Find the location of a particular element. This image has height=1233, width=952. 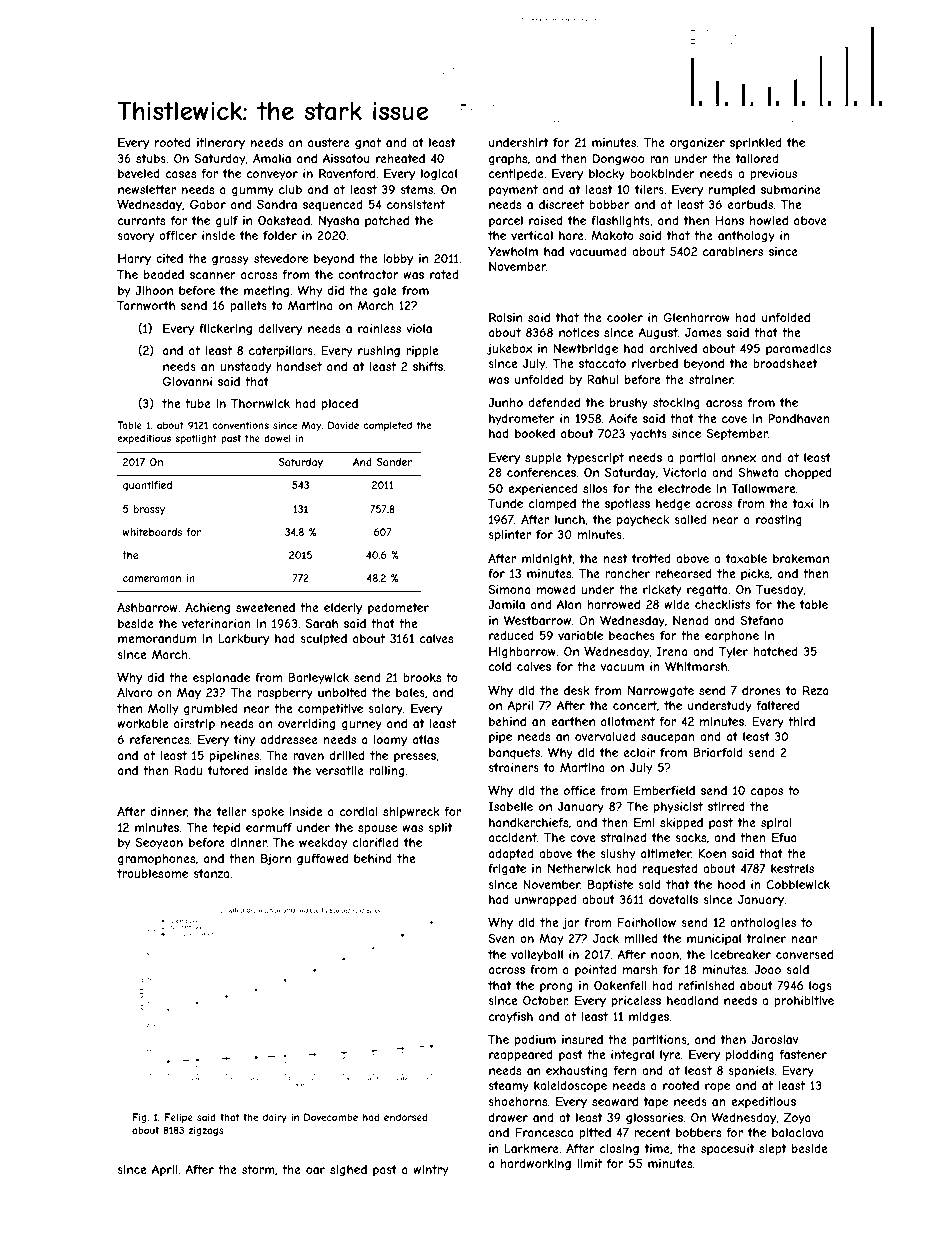

brassy is located at coordinates (149, 510).
